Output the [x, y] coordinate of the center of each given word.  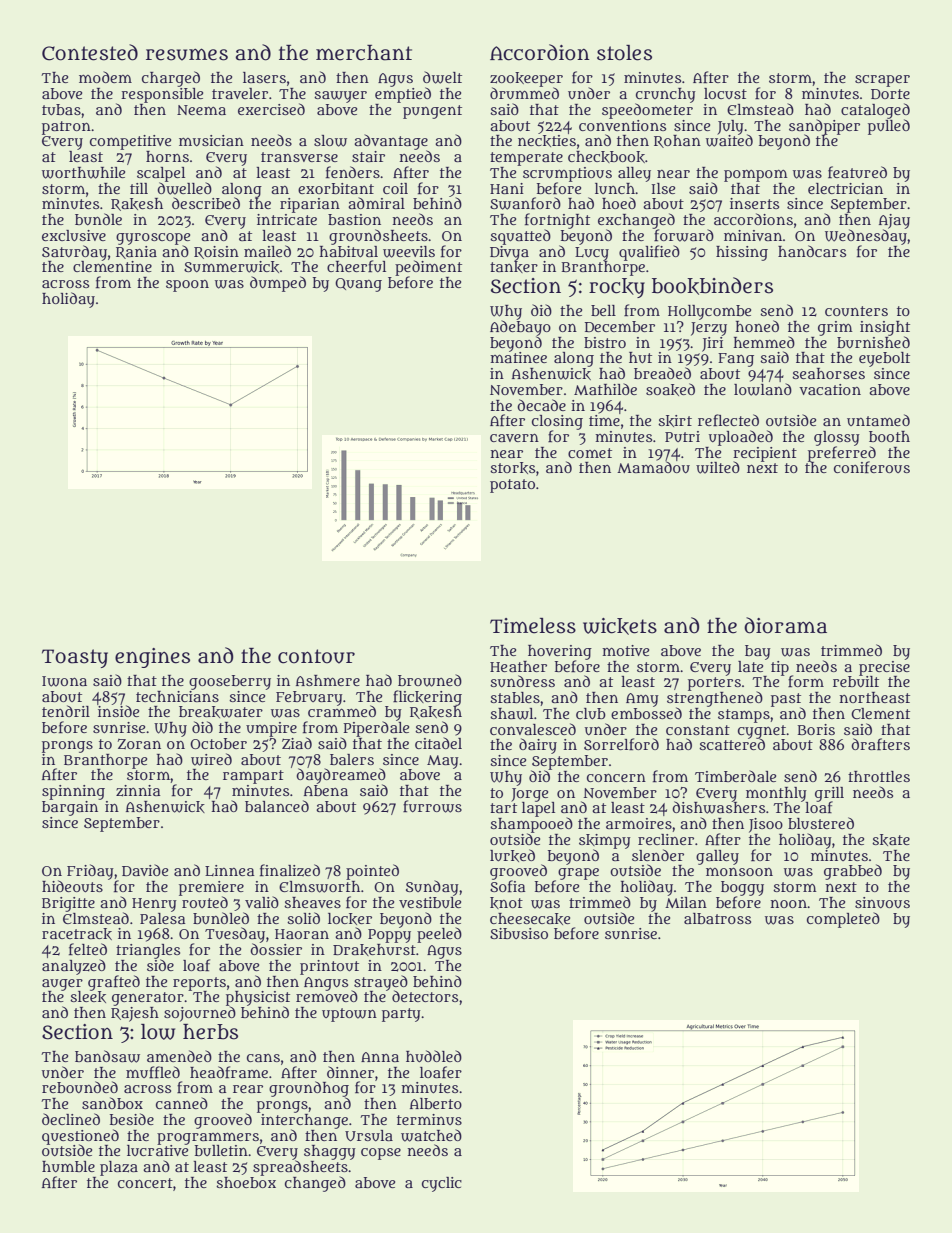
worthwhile [83, 173]
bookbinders [712, 286]
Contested [90, 52]
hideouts [72, 886]
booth [889, 436]
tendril [66, 711]
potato [512, 486]
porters [714, 684]
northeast [875, 697]
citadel [438, 743]
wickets [620, 626]
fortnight [557, 221]
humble [68, 1166]
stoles [624, 53]
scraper [882, 81]
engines [152, 658]
